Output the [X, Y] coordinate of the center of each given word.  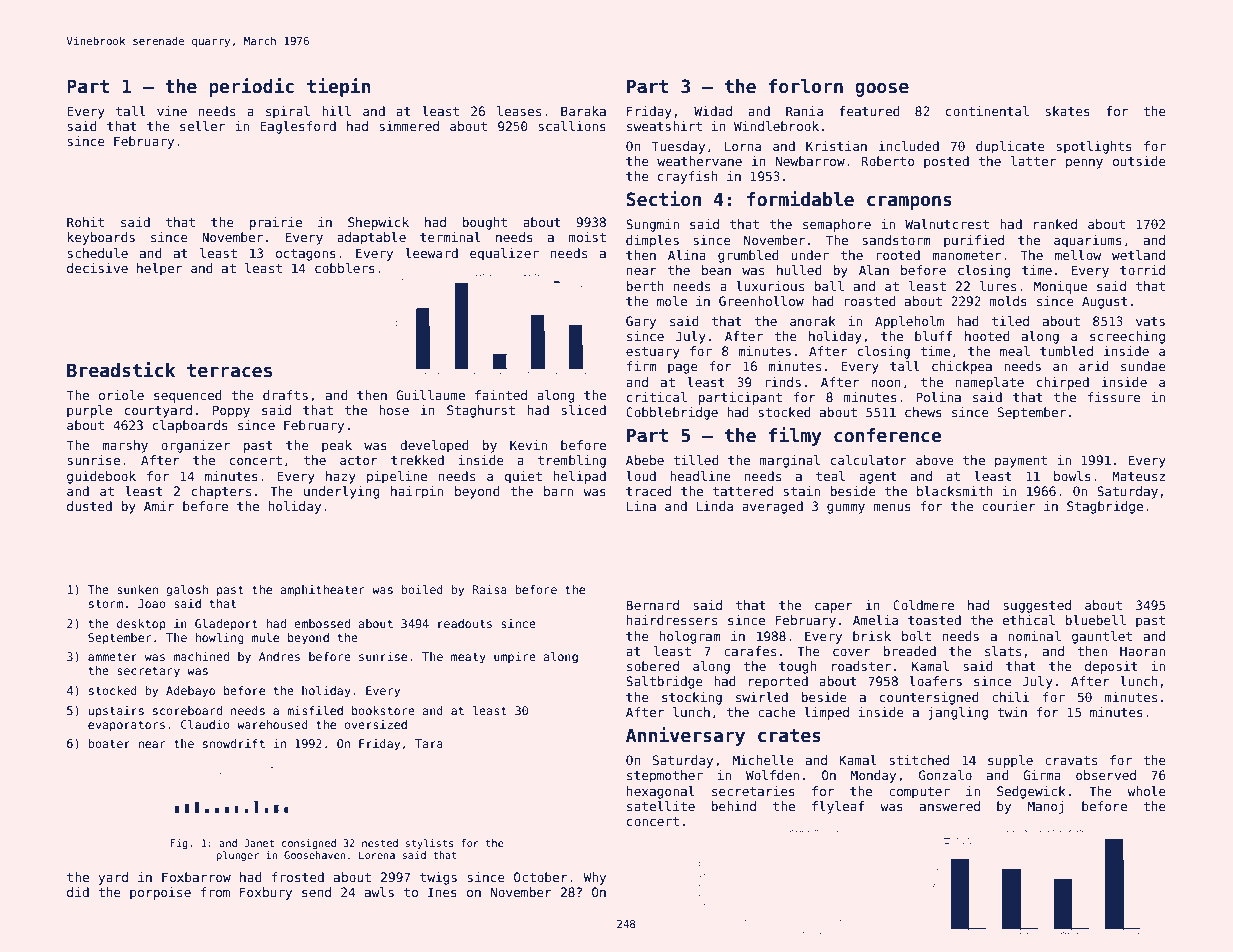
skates [1067, 111]
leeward [431, 253]
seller [202, 126]
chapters [221, 492]
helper [159, 269]
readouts [465, 623]
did [78, 892]
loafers [935, 681]
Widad [713, 111]
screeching [1127, 337]
